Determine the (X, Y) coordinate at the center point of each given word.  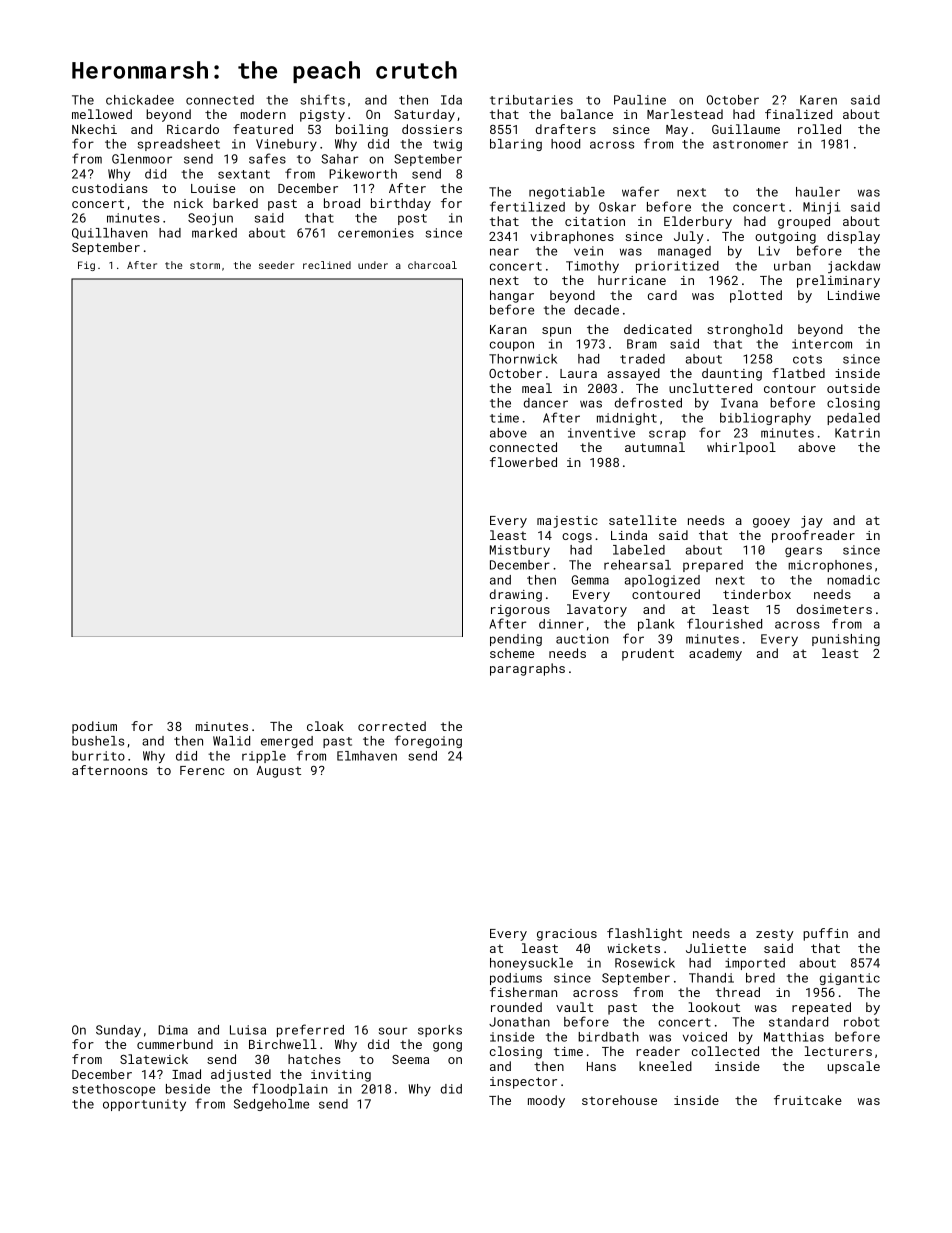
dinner (561, 624)
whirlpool (741, 448)
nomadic (853, 580)
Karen (818, 100)
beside (188, 1089)
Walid (231, 741)
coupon (512, 346)
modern (263, 114)
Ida (451, 100)
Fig (86, 266)
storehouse (619, 1100)
